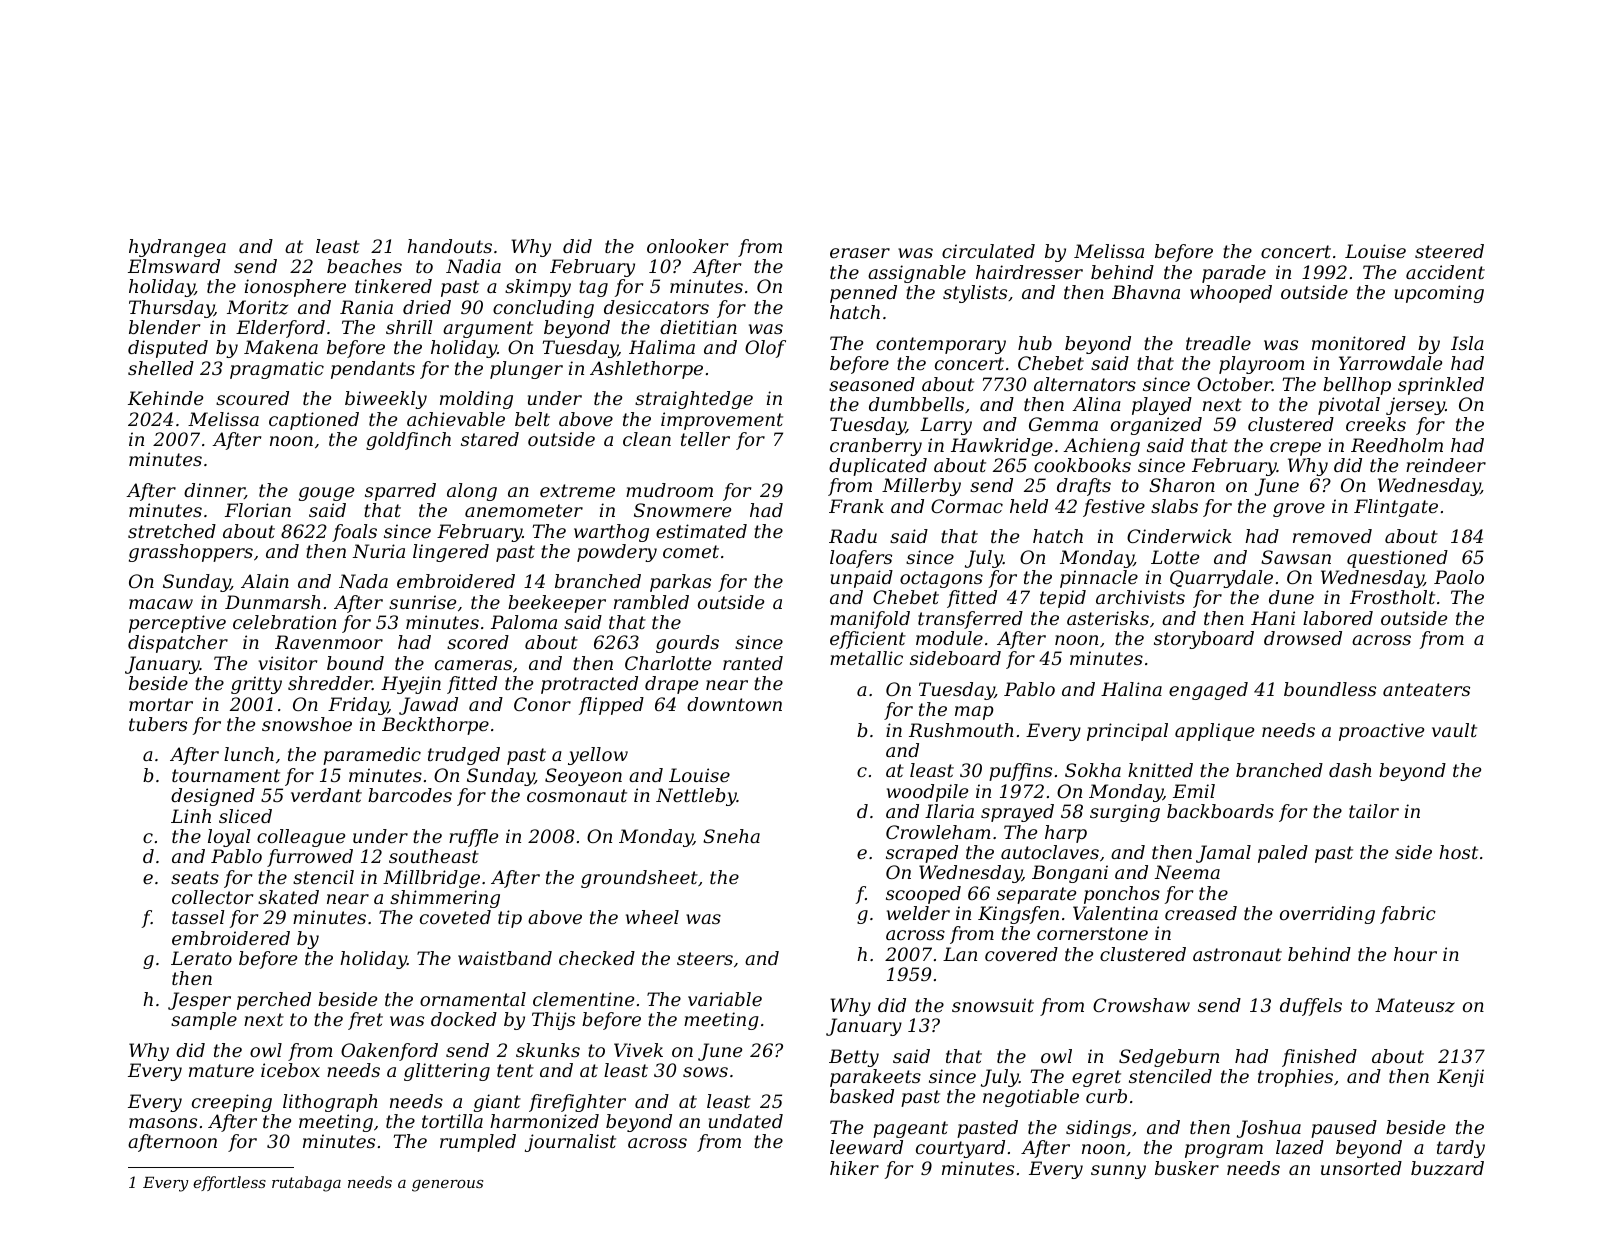 The image size is (1613, 1247). What do you see at coordinates (161, 604) in the document?
I see `macaw` at bounding box center [161, 604].
